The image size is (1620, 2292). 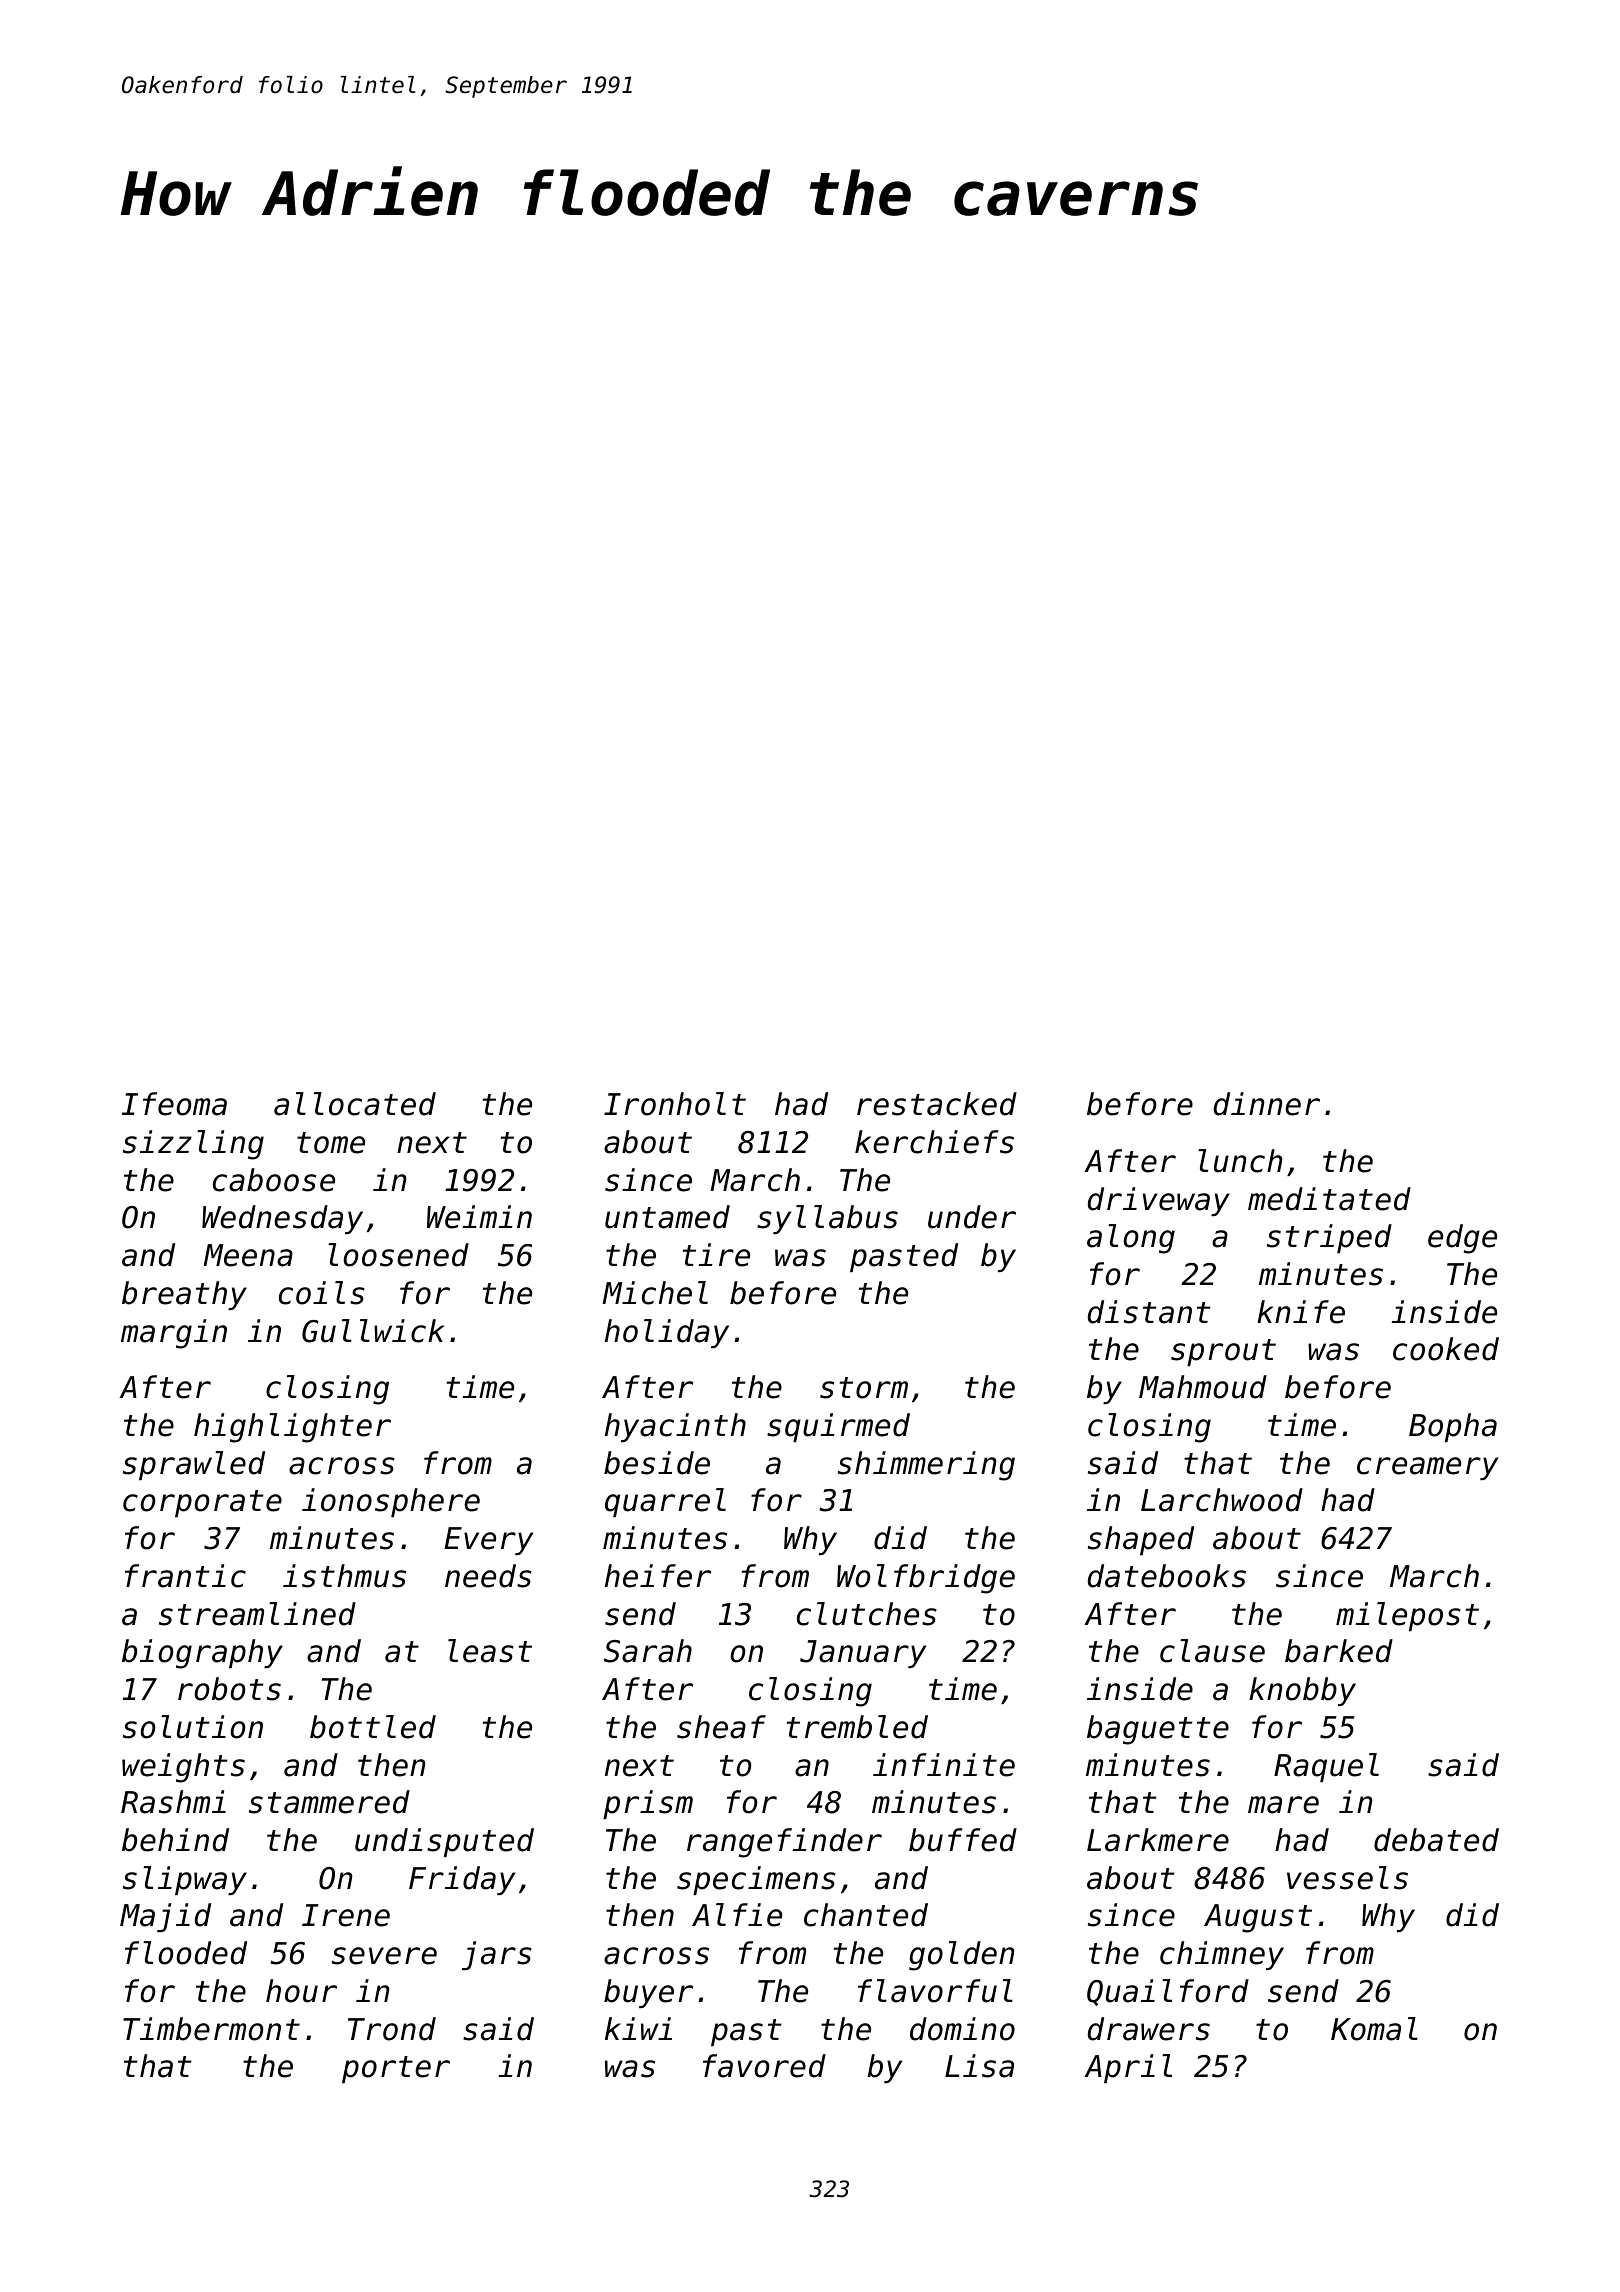 What do you see at coordinates (667, 1333) in the screenshot?
I see `holiday` at bounding box center [667, 1333].
